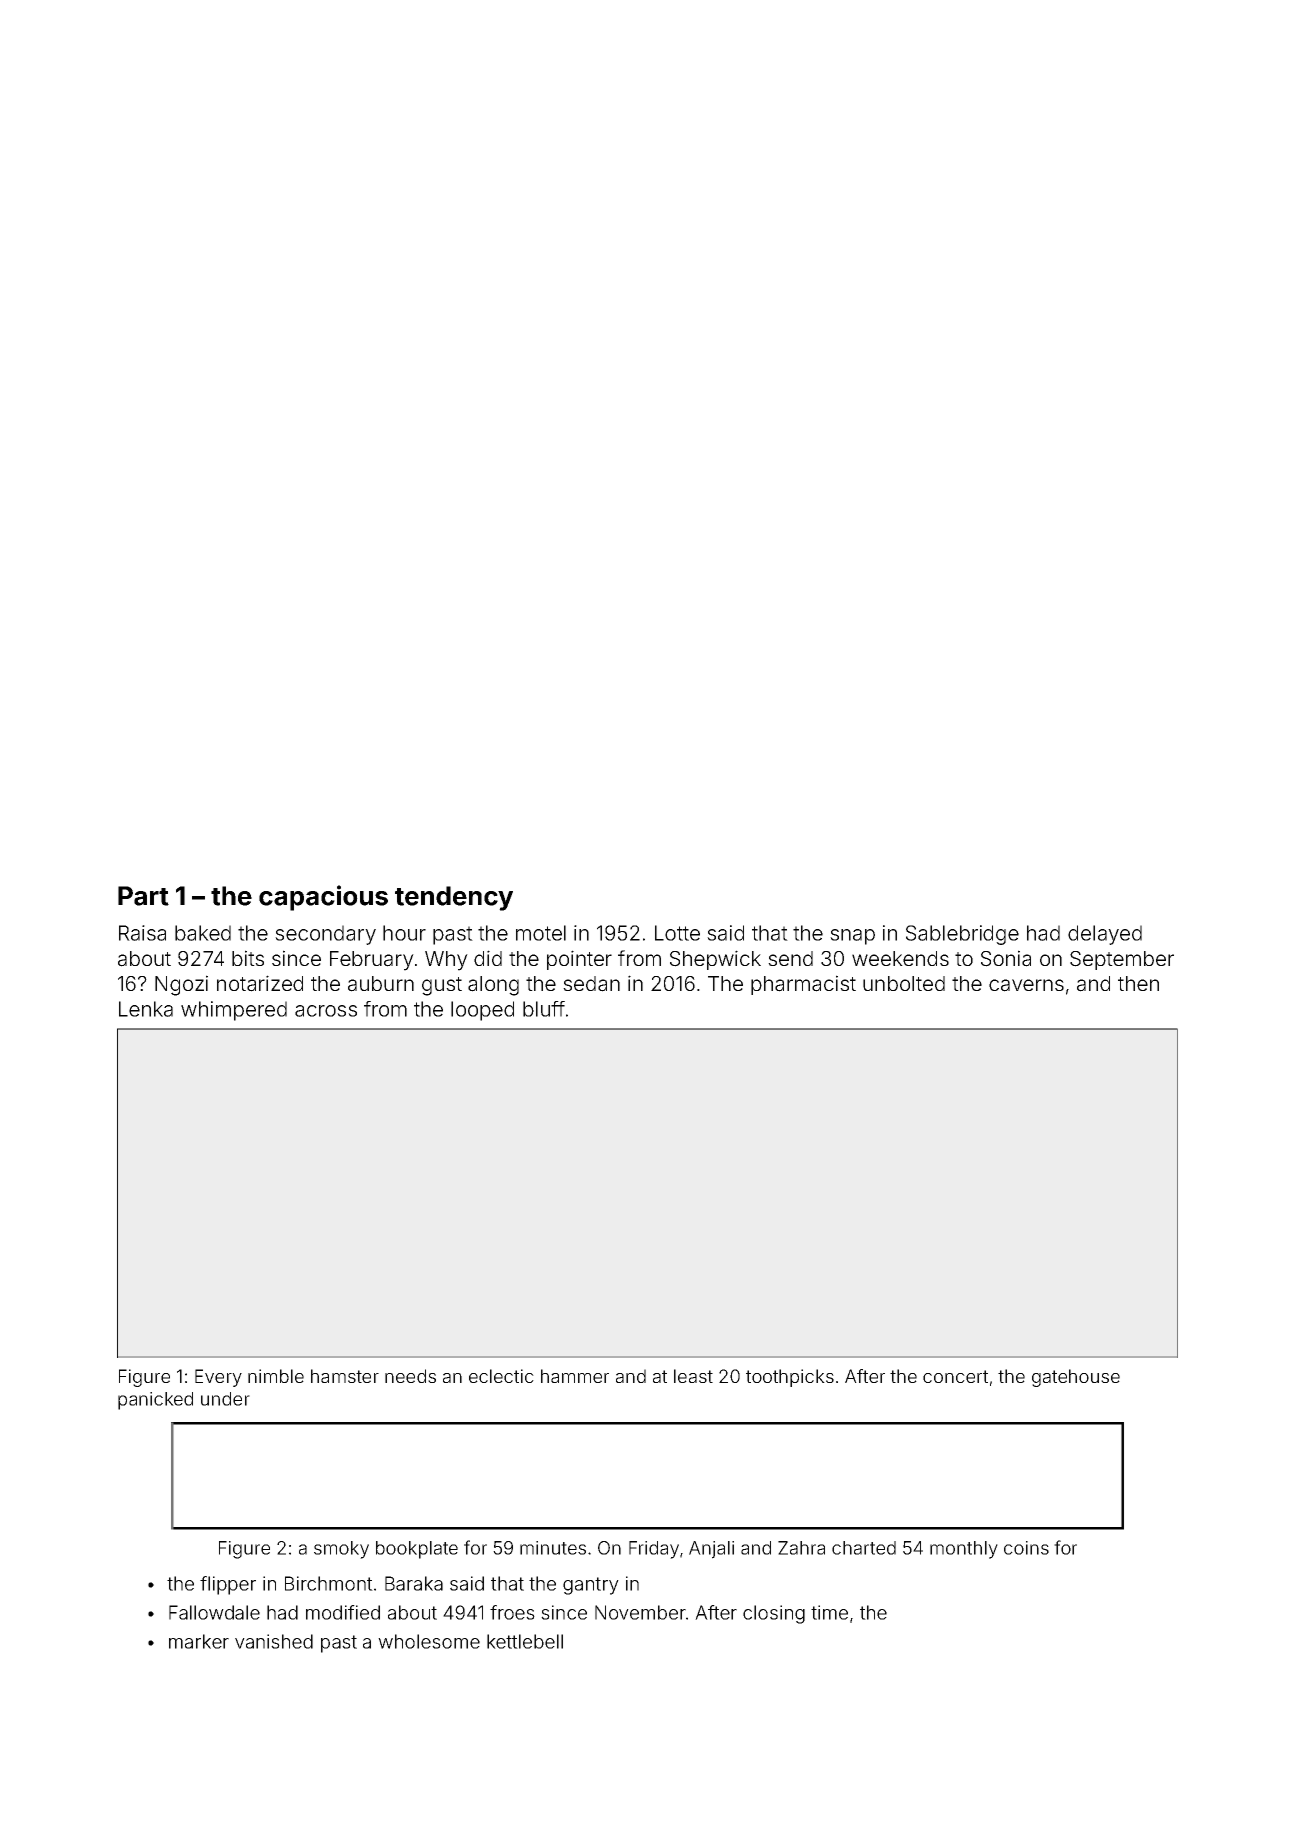  Describe the element at coordinates (677, 933) in the screenshot. I see `Lotte` at that location.
